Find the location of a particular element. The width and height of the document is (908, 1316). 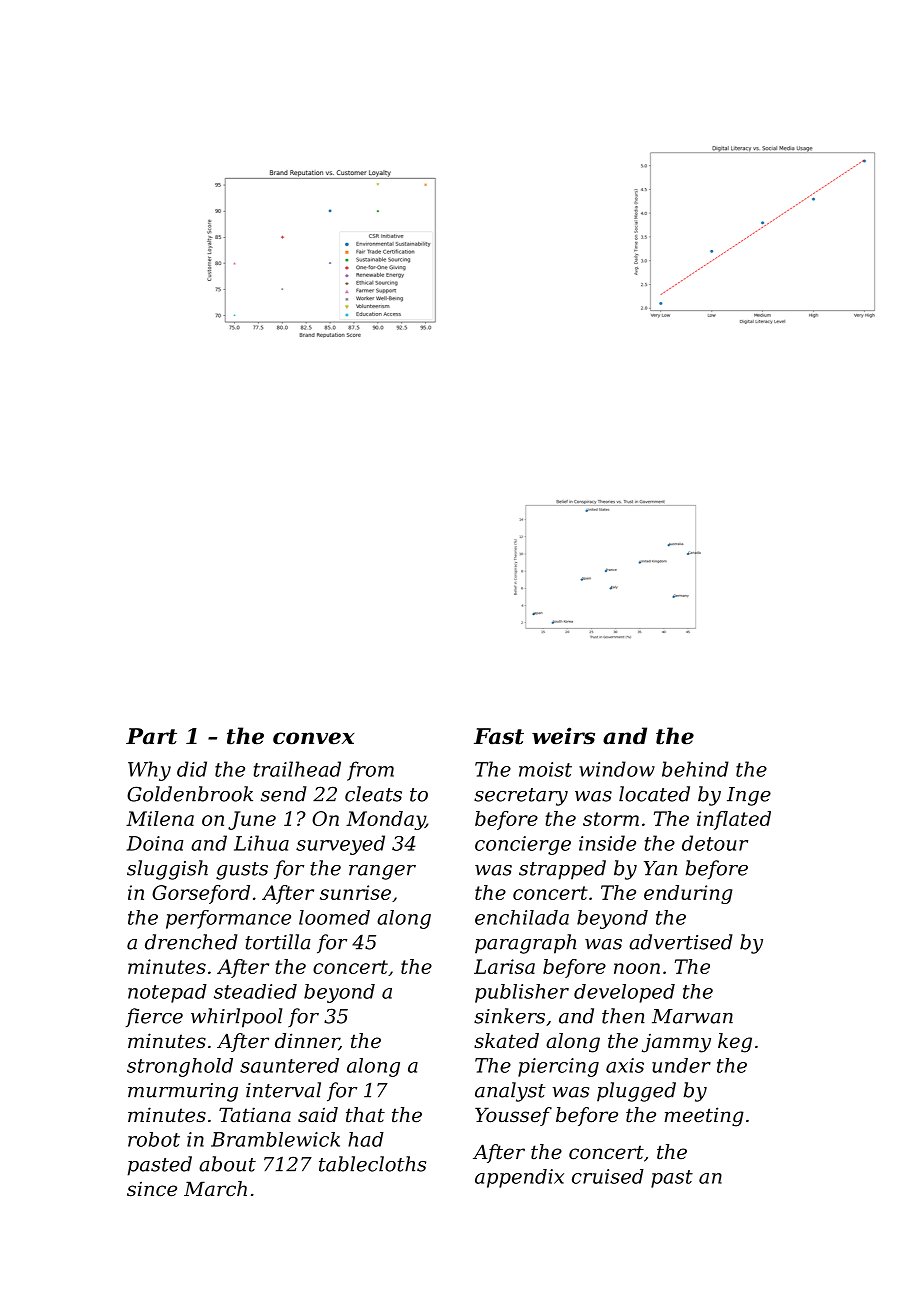

since is located at coordinates (152, 1189).
